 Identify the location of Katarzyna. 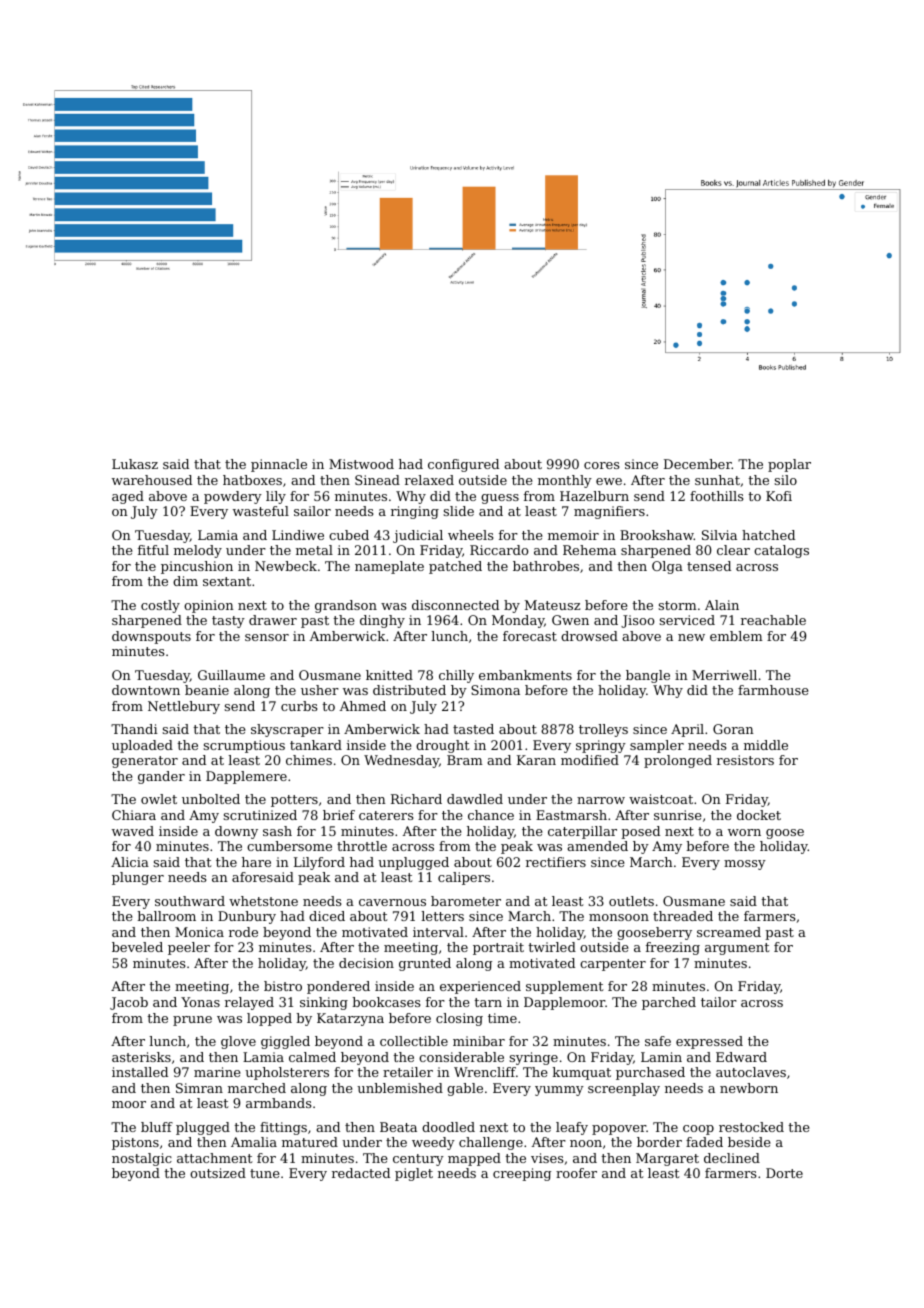
(350, 1019).
